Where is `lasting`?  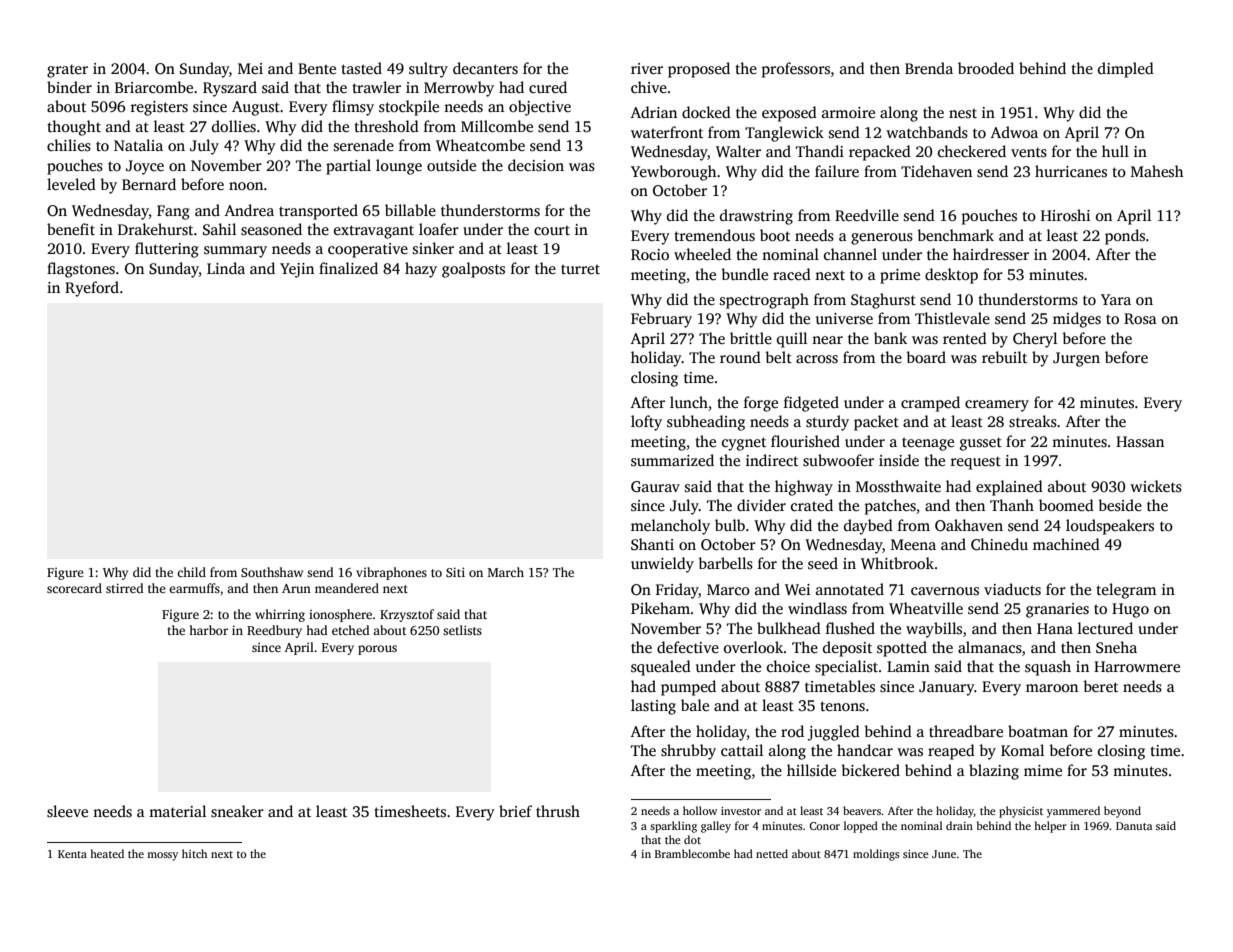 lasting is located at coordinates (653, 707).
